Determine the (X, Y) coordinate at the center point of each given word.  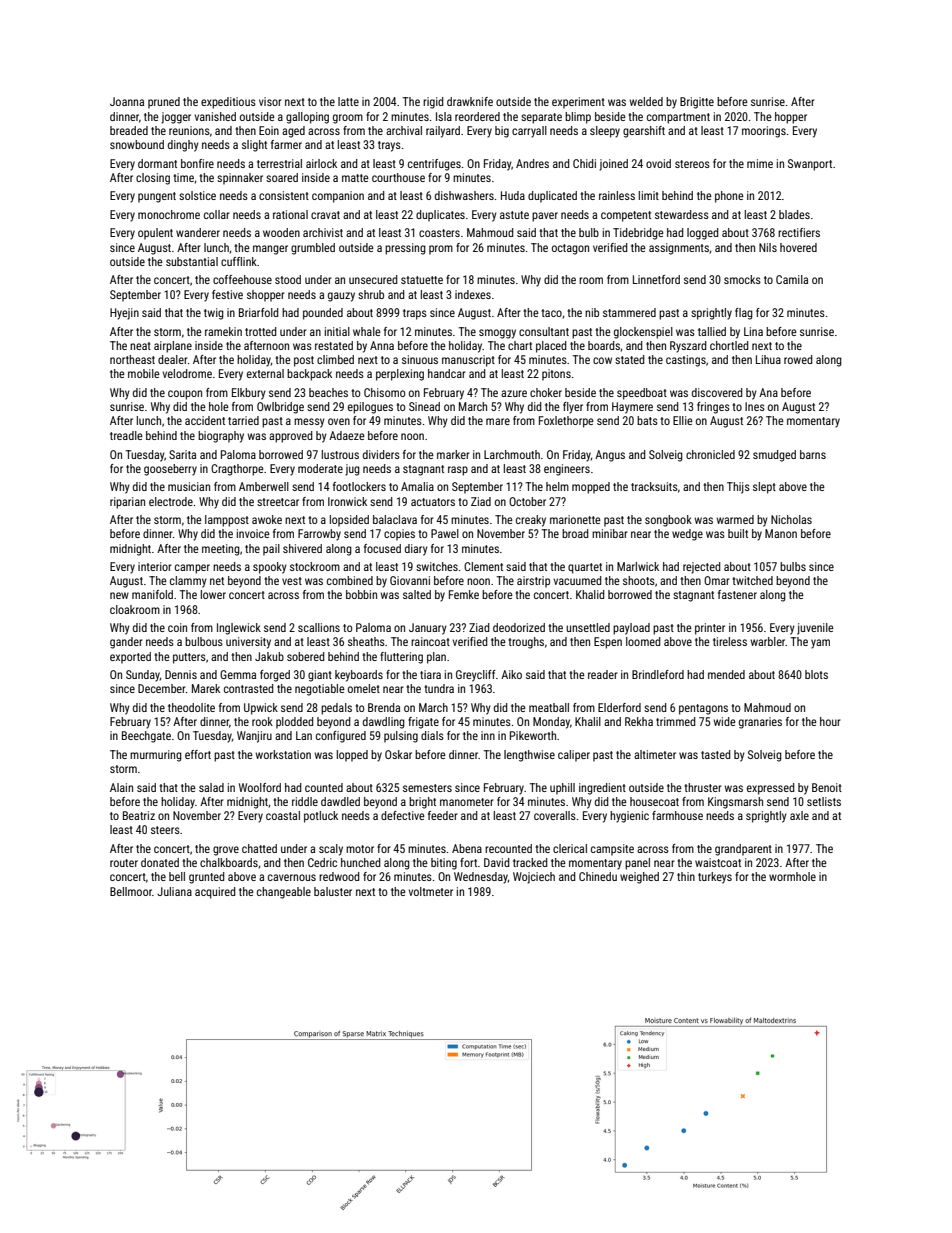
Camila (792, 279)
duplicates (440, 216)
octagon (570, 249)
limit (649, 195)
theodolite (191, 707)
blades (794, 214)
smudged (774, 456)
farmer (286, 144)
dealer (172, 359)
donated (160, 862)
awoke (267, 519)
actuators (433, 502)
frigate (423, 723)
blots (816, 674)
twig (214, 314)
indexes (473, 294)
